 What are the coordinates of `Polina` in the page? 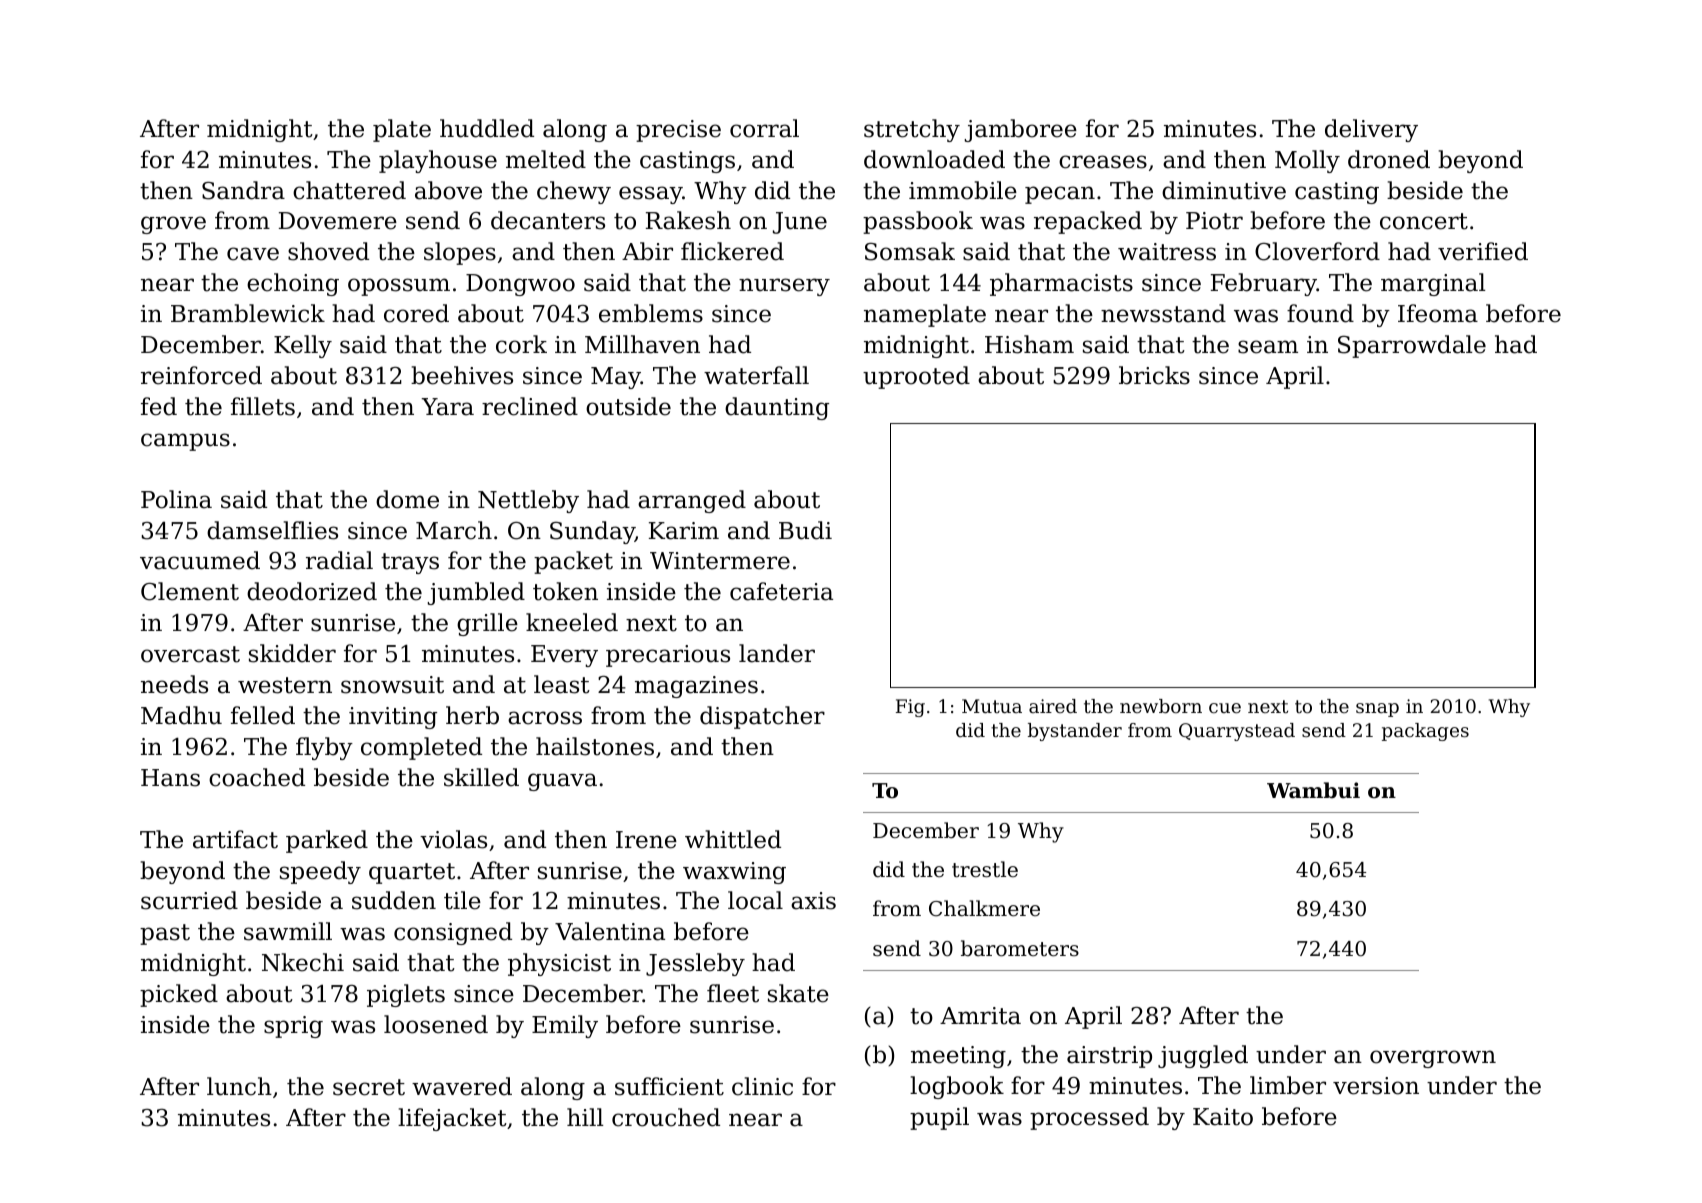 It's located at (176, 499).
